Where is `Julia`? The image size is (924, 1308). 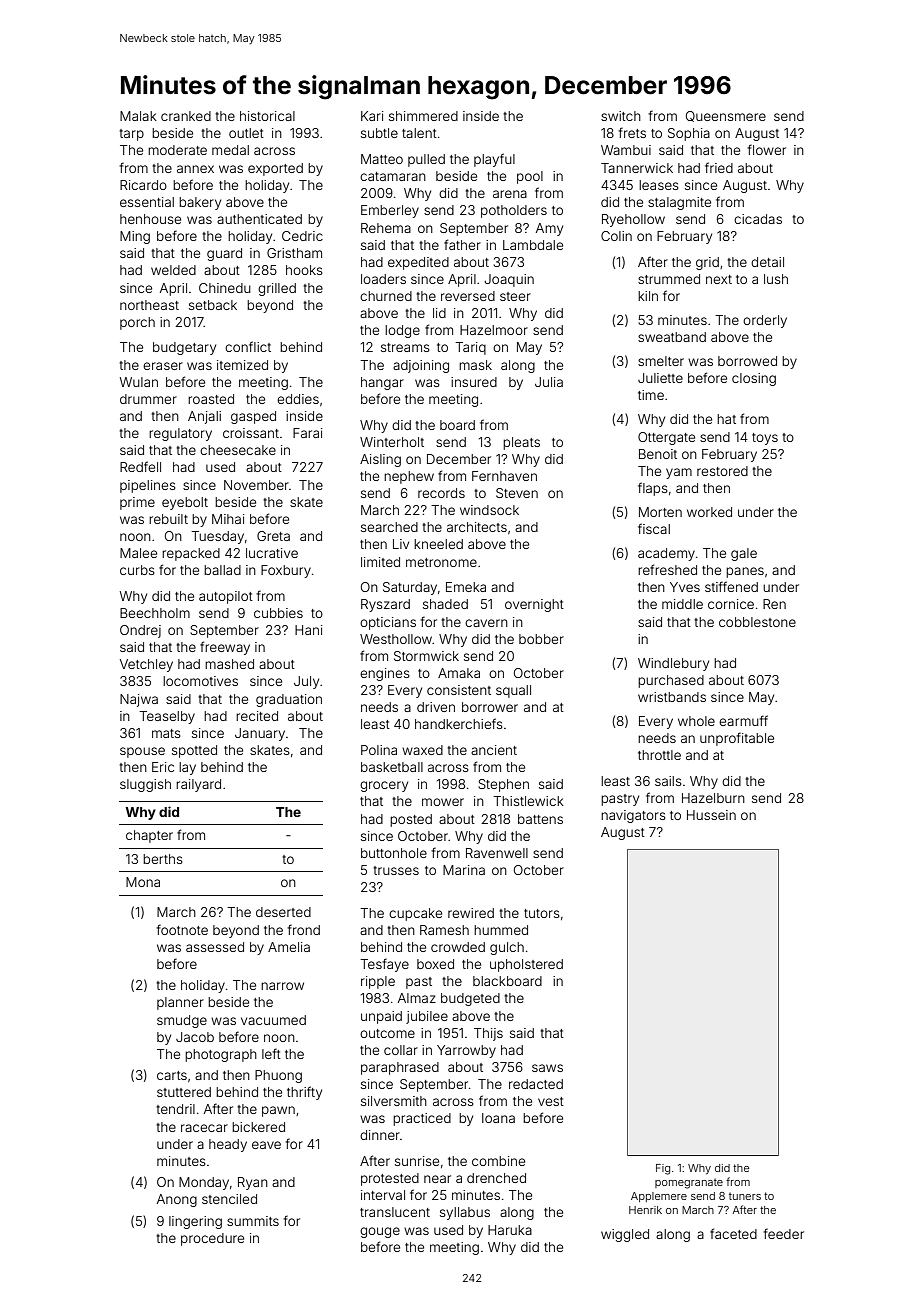
Julia is located at coordinates (549, 382).
